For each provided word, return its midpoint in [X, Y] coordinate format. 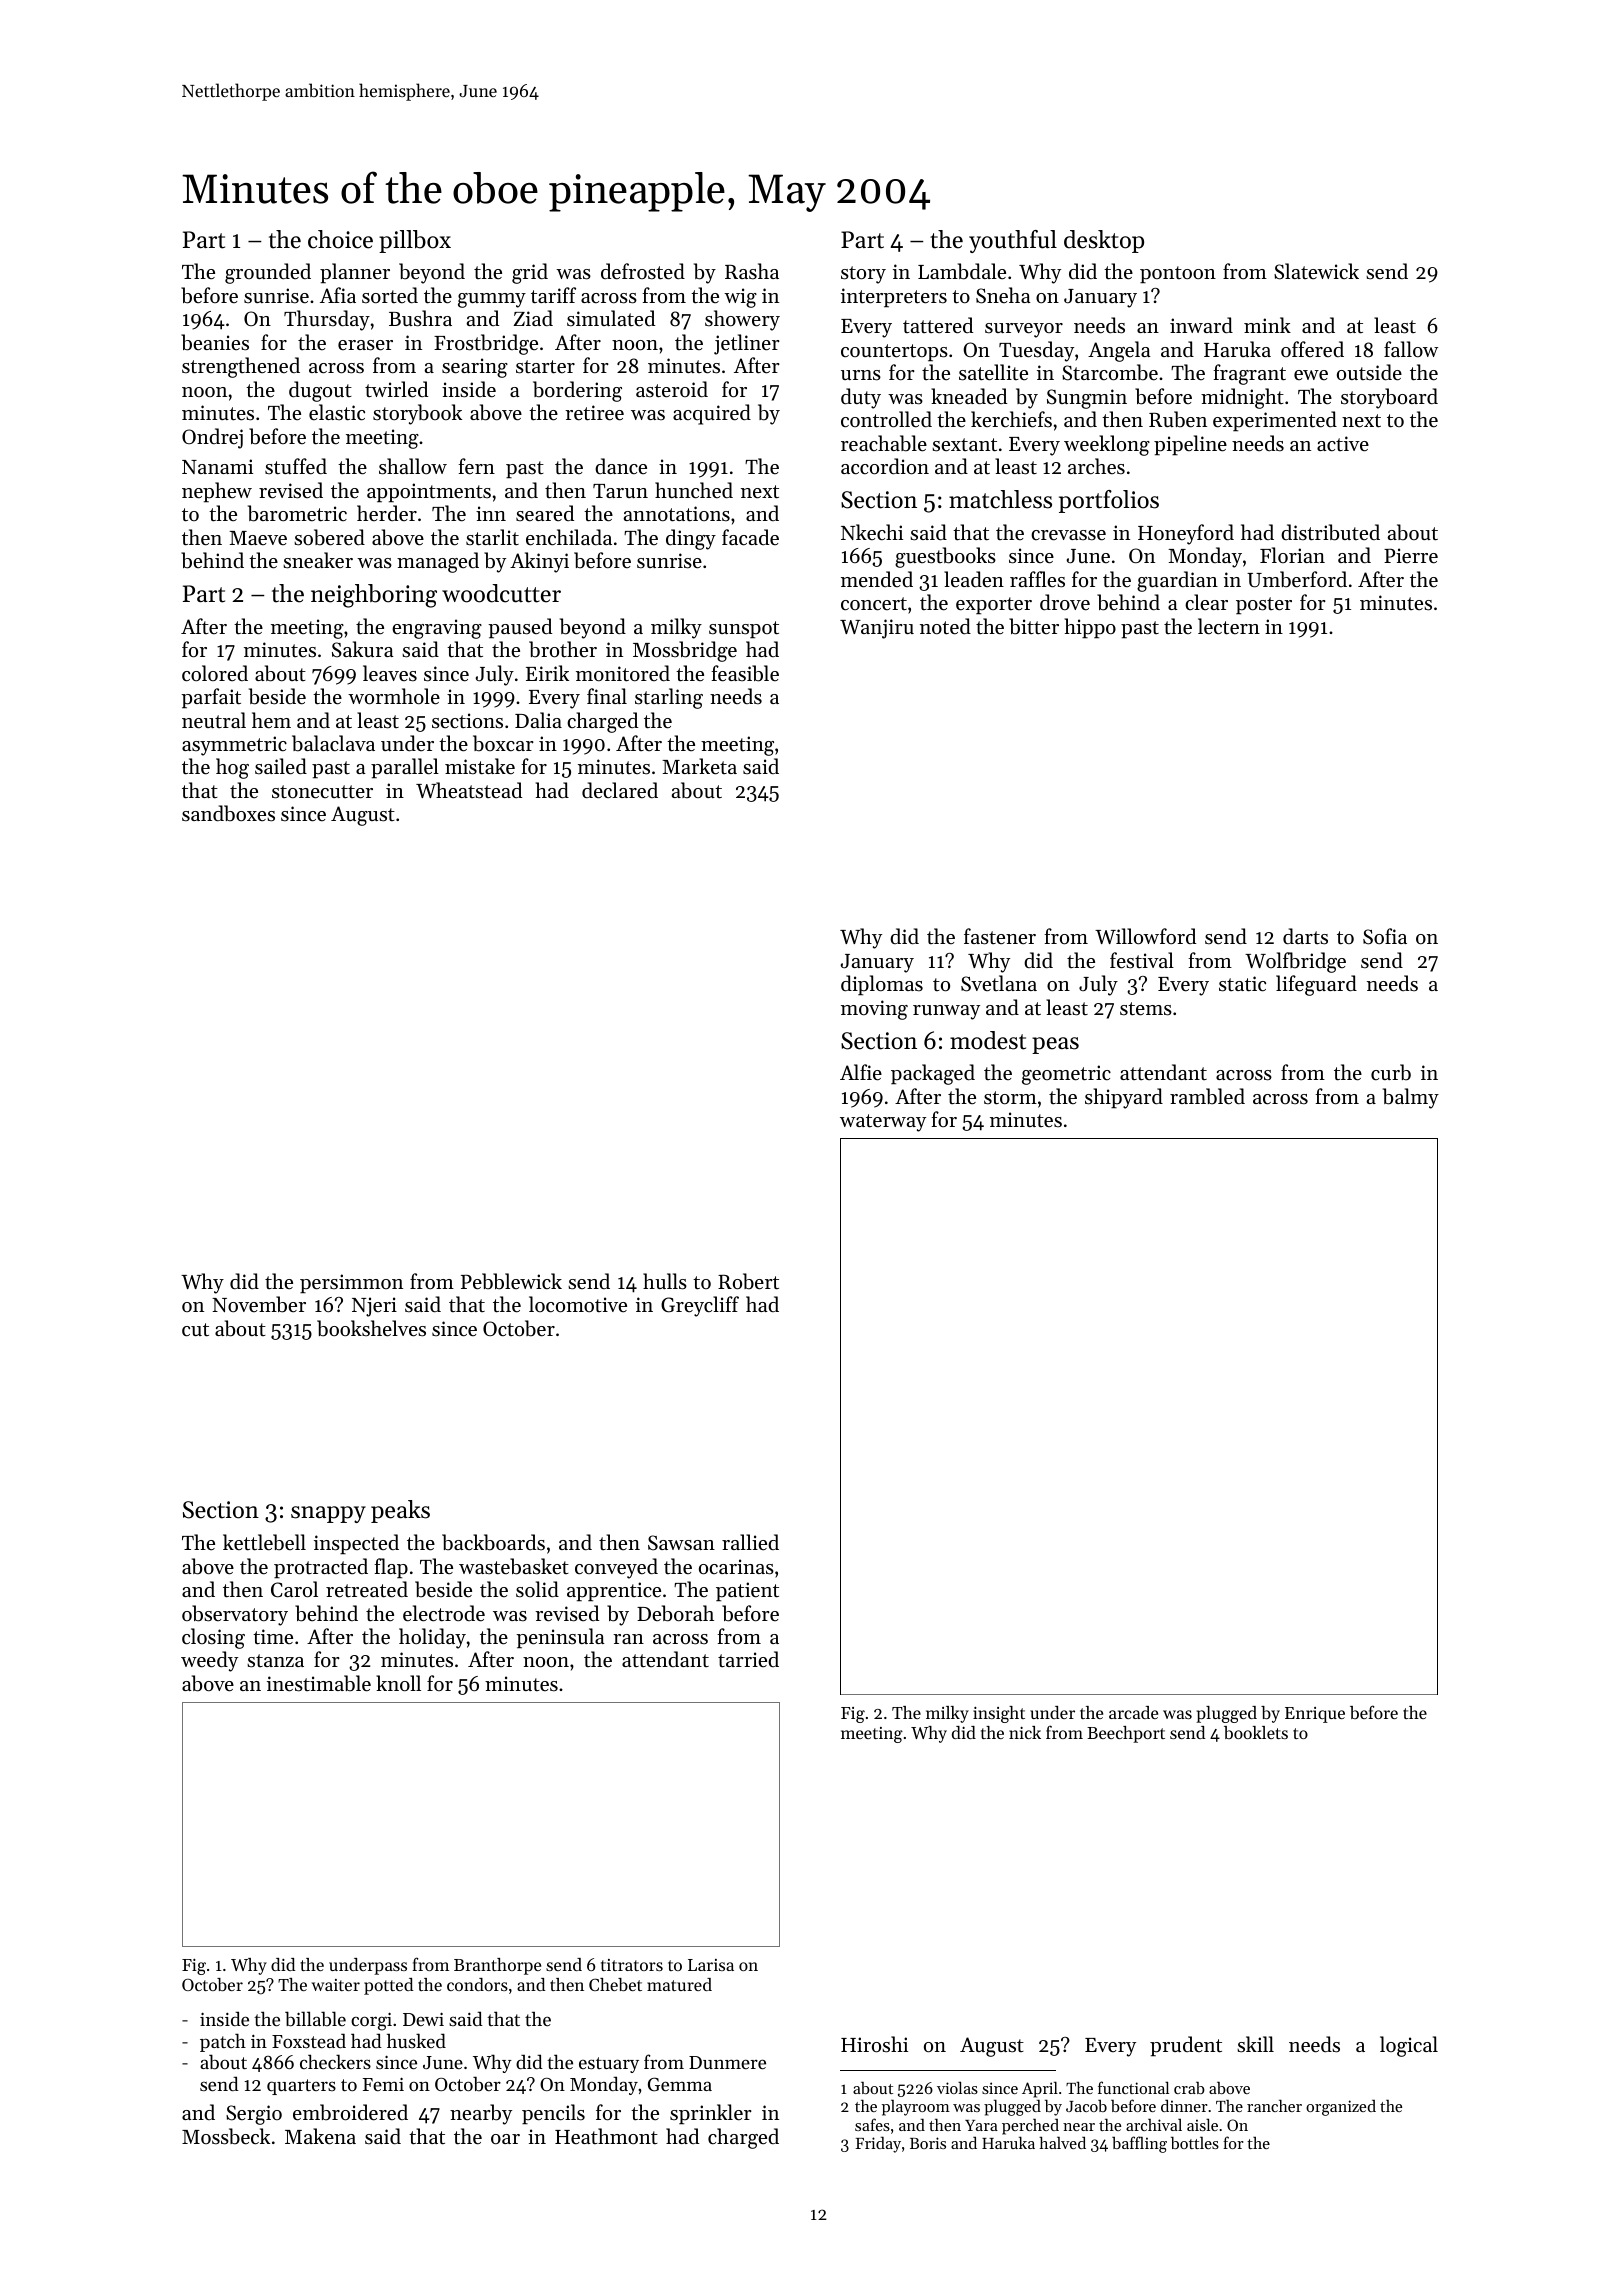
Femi [383, 2084]
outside [1369, 372]
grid [530, 273]
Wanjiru [877, 629]
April [1040, 2089]
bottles [1195, 2142]
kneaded [969, 396]
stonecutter [322, 792]
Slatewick [1316, 271]
